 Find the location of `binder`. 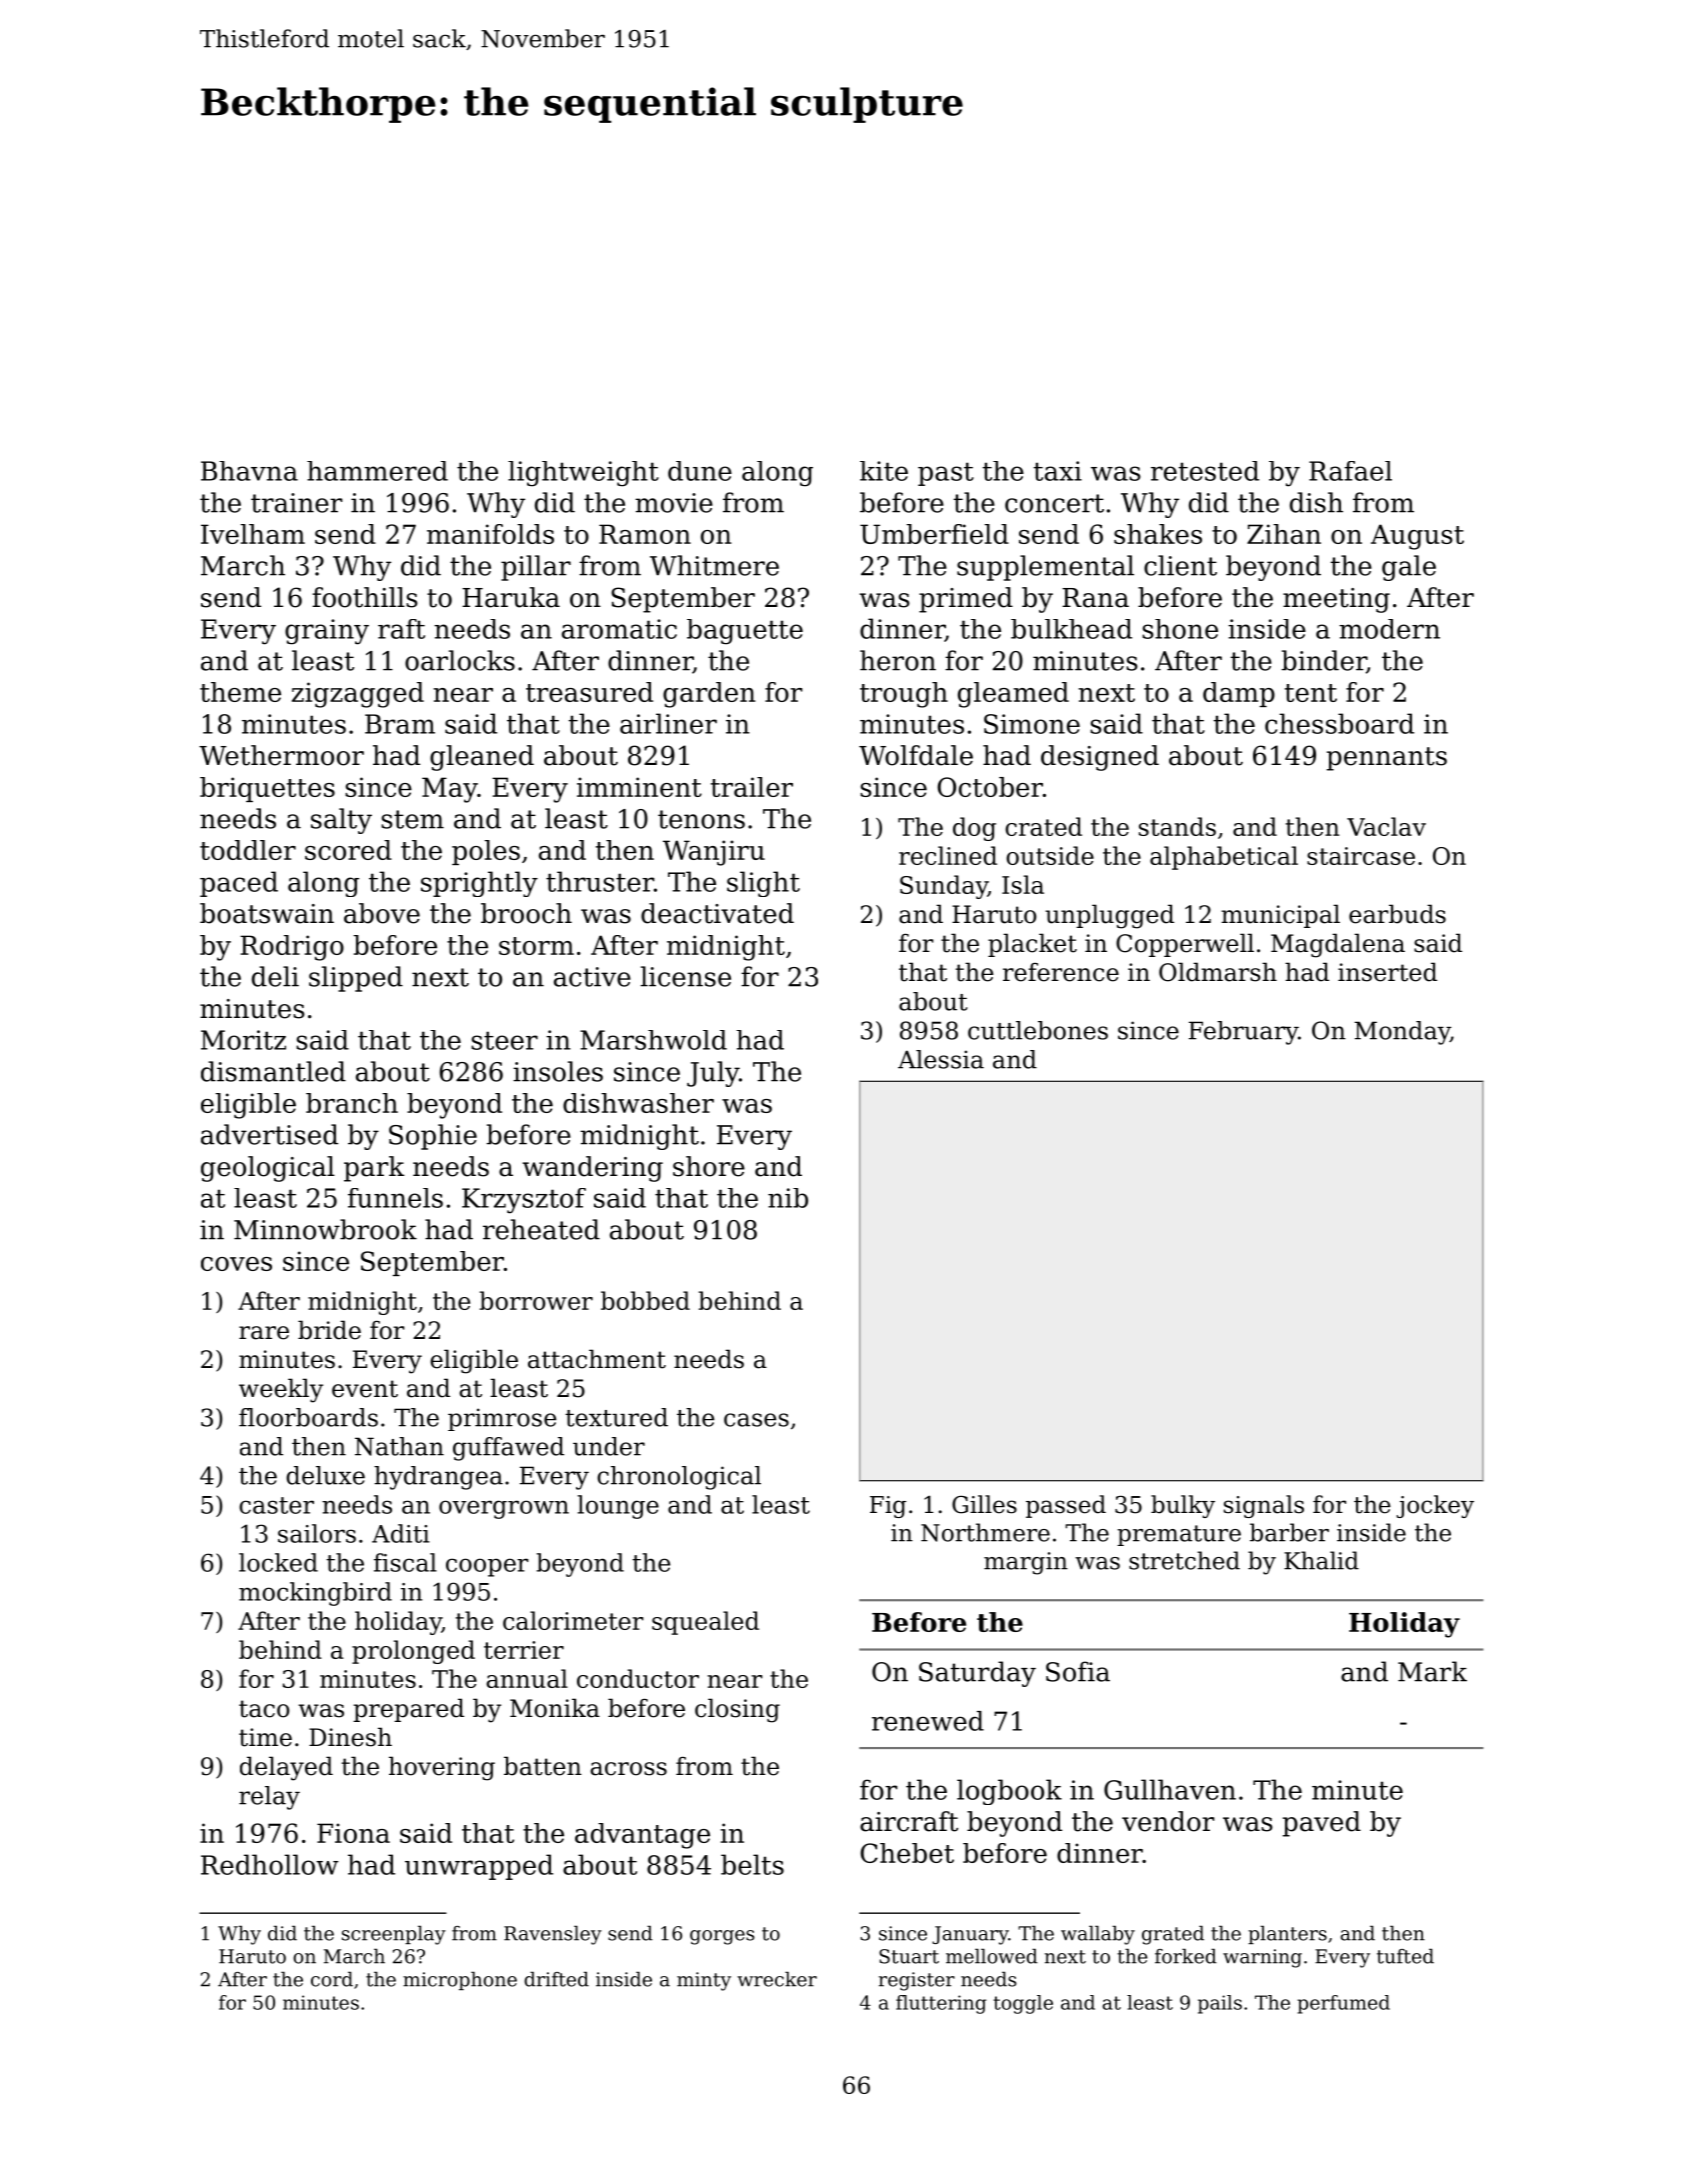

binder is located at coordinates (1324, 661).
